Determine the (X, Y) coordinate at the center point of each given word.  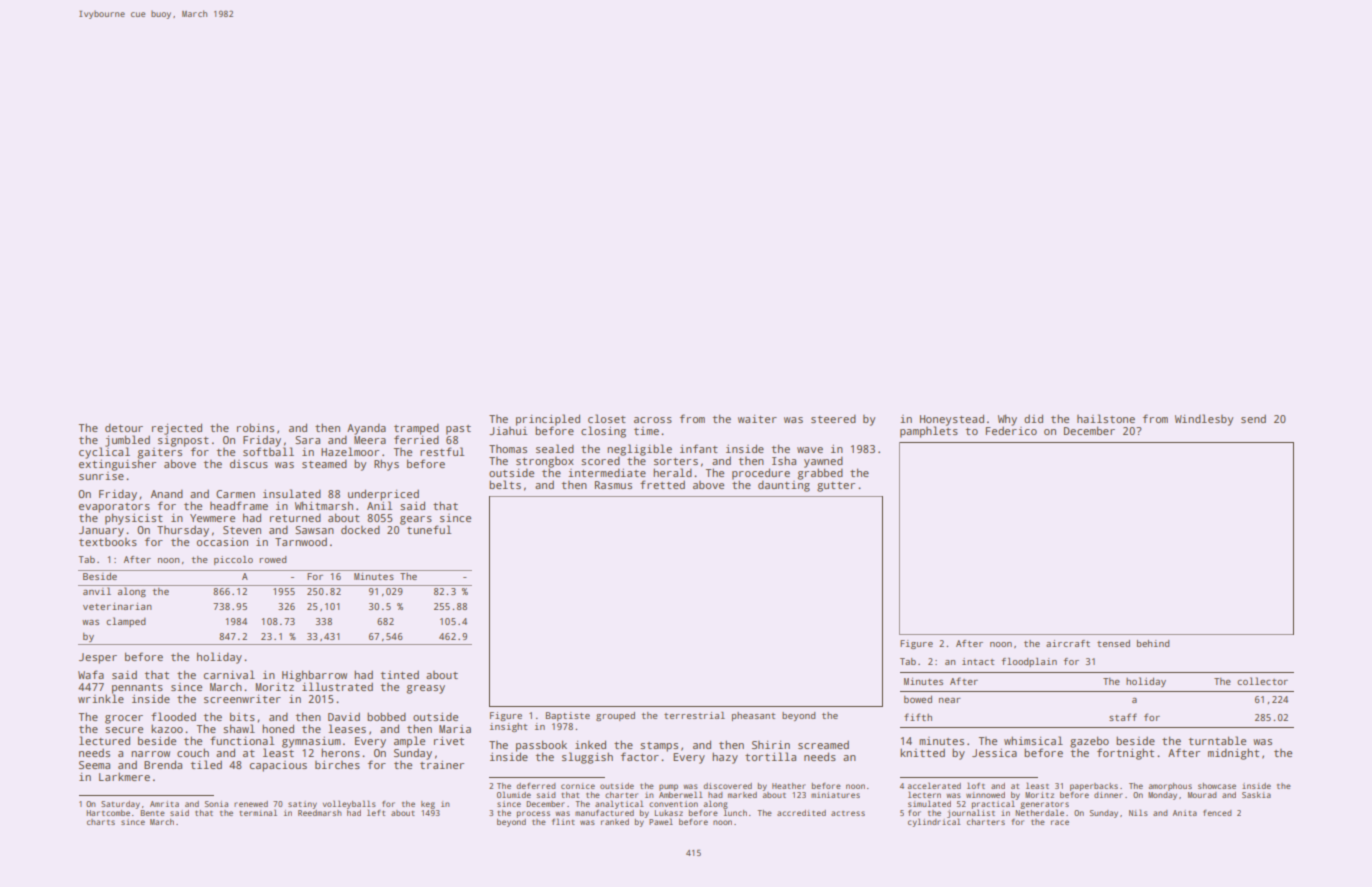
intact (978, 661)
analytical (619, 804)
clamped (126, 622)
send (1253, 418)
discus (249, 463)
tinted (400, 674)
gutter (836, 487)
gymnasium (311, 743)
